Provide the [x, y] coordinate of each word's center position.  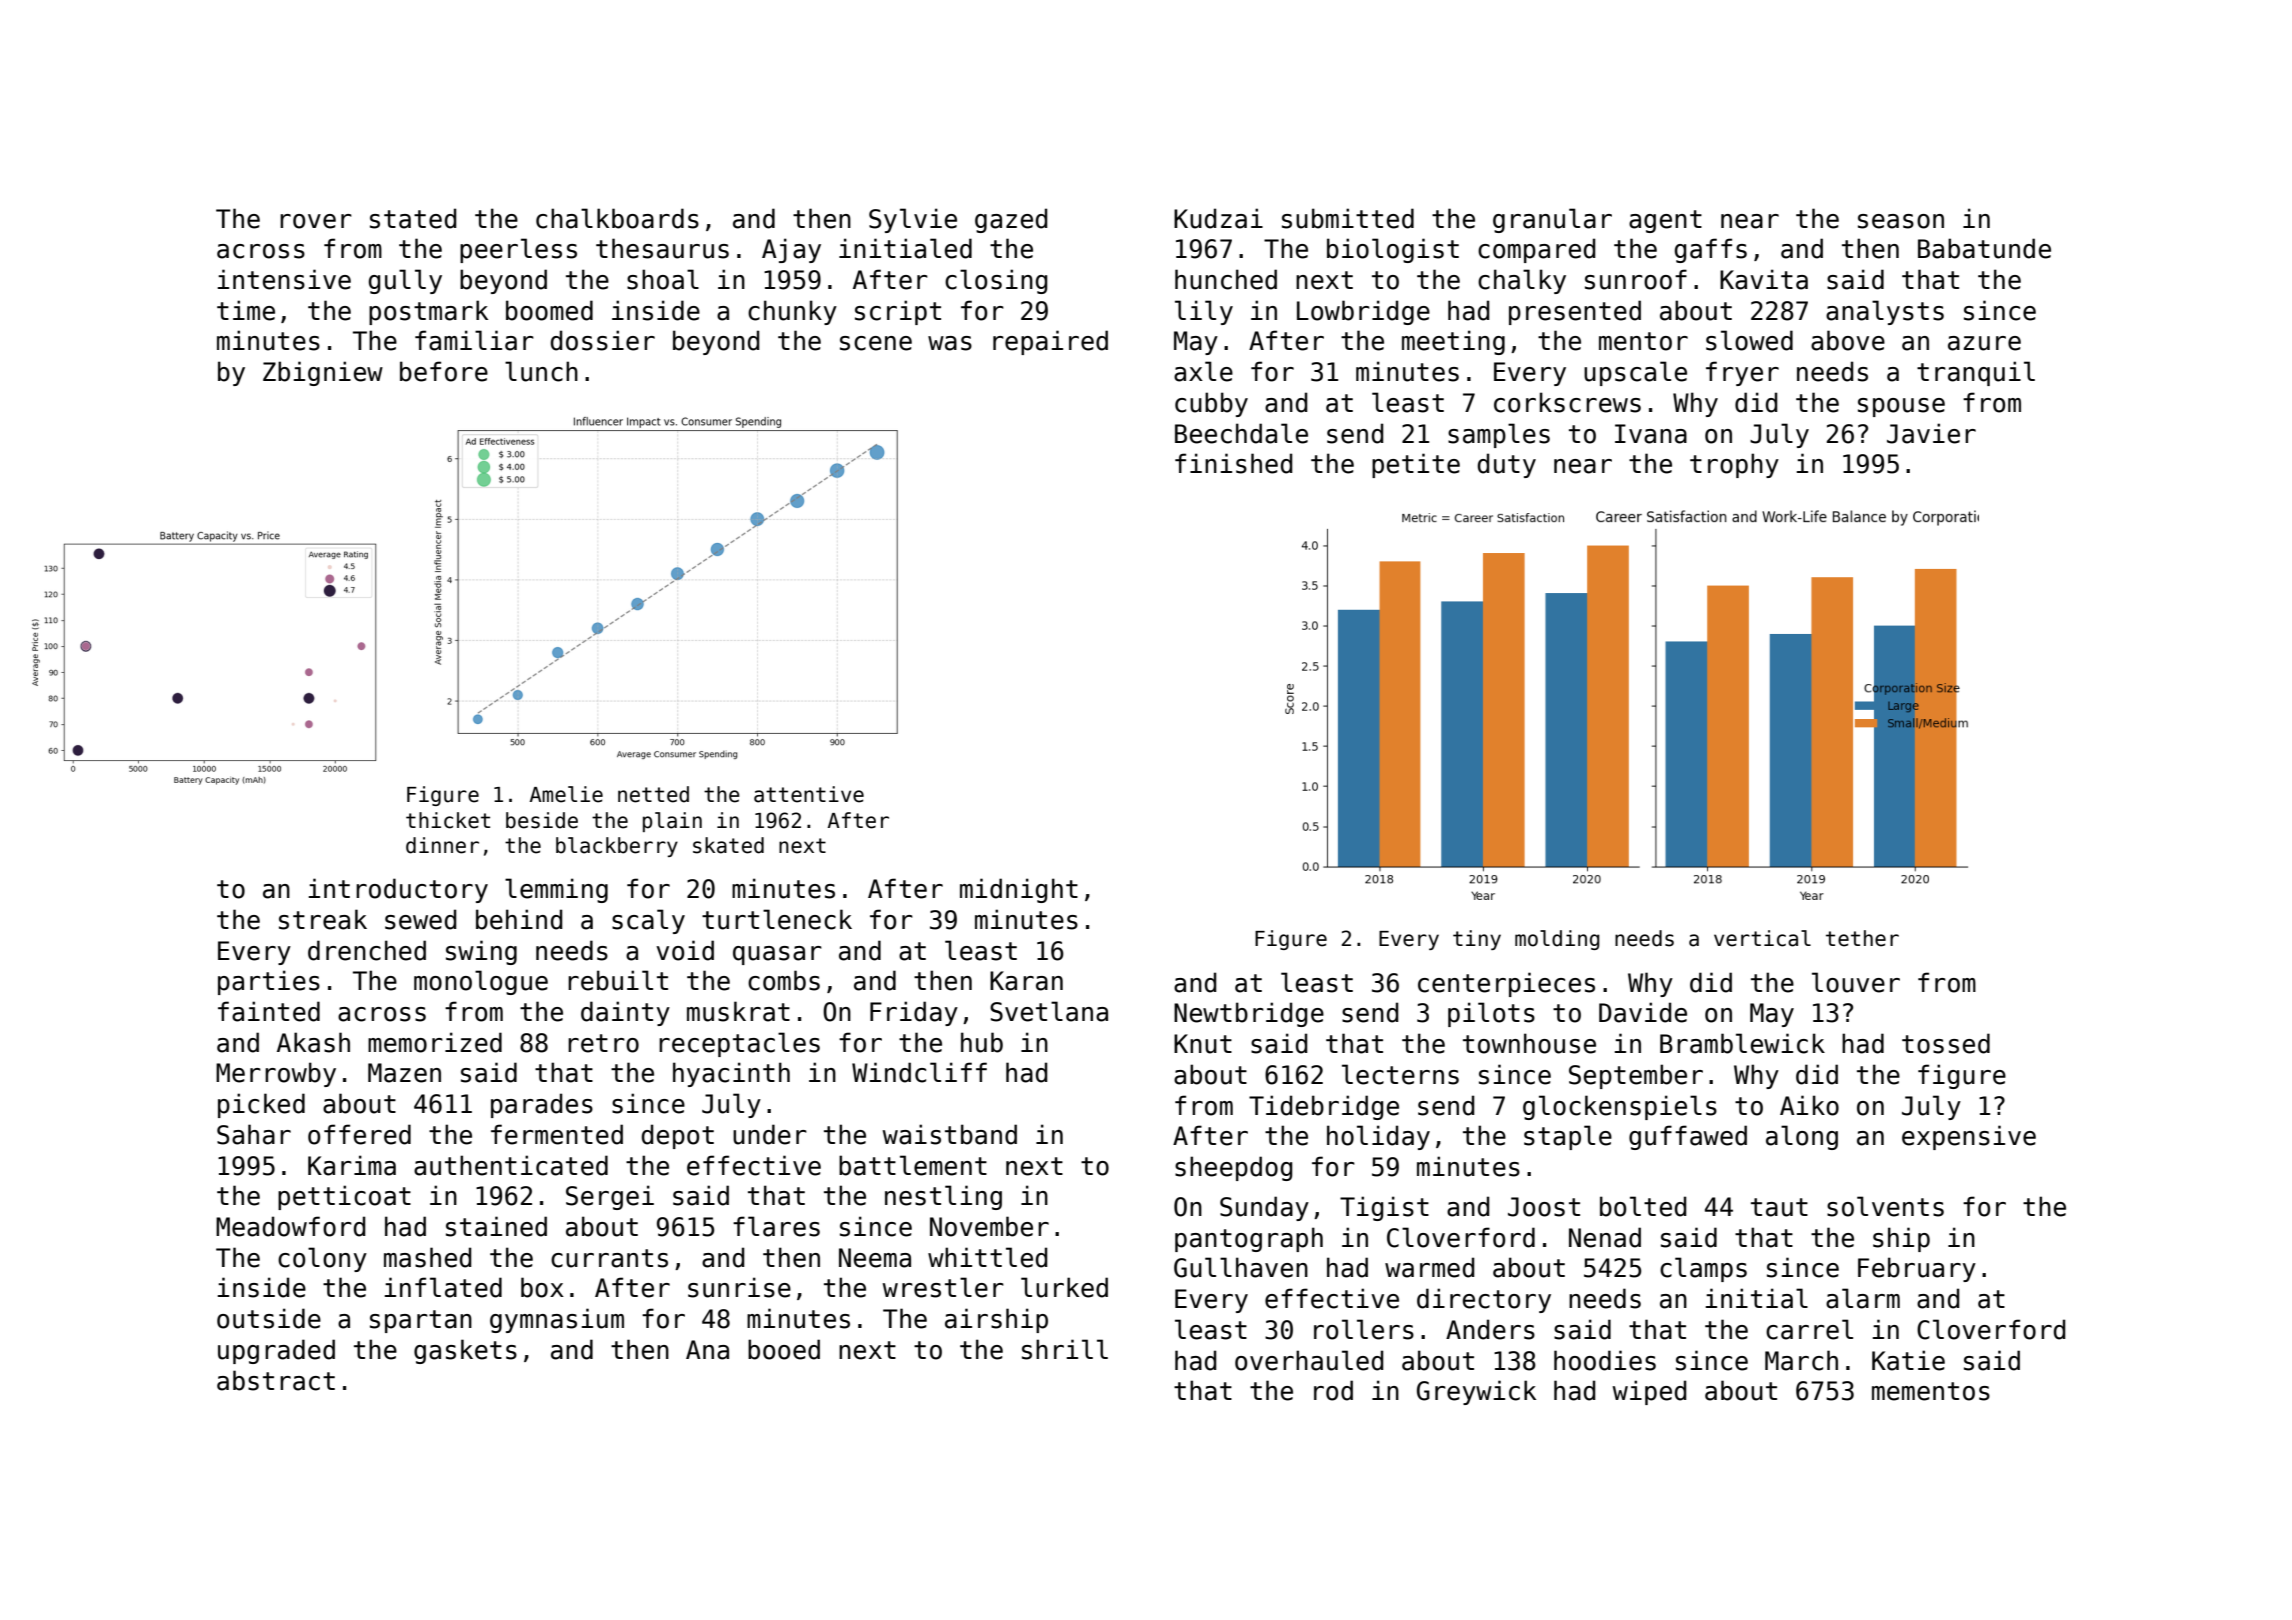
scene [876, 343]
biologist [1393, 250]
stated [413, 218]
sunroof [1636, 279]
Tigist [1384, 1208]
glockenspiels [1620, 1107]
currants [609, 1258]
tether [1862, 938]
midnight [1019, 890]
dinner [442, 845]
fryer [1742, 373]
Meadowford [290, 1226]
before [444, 371]
